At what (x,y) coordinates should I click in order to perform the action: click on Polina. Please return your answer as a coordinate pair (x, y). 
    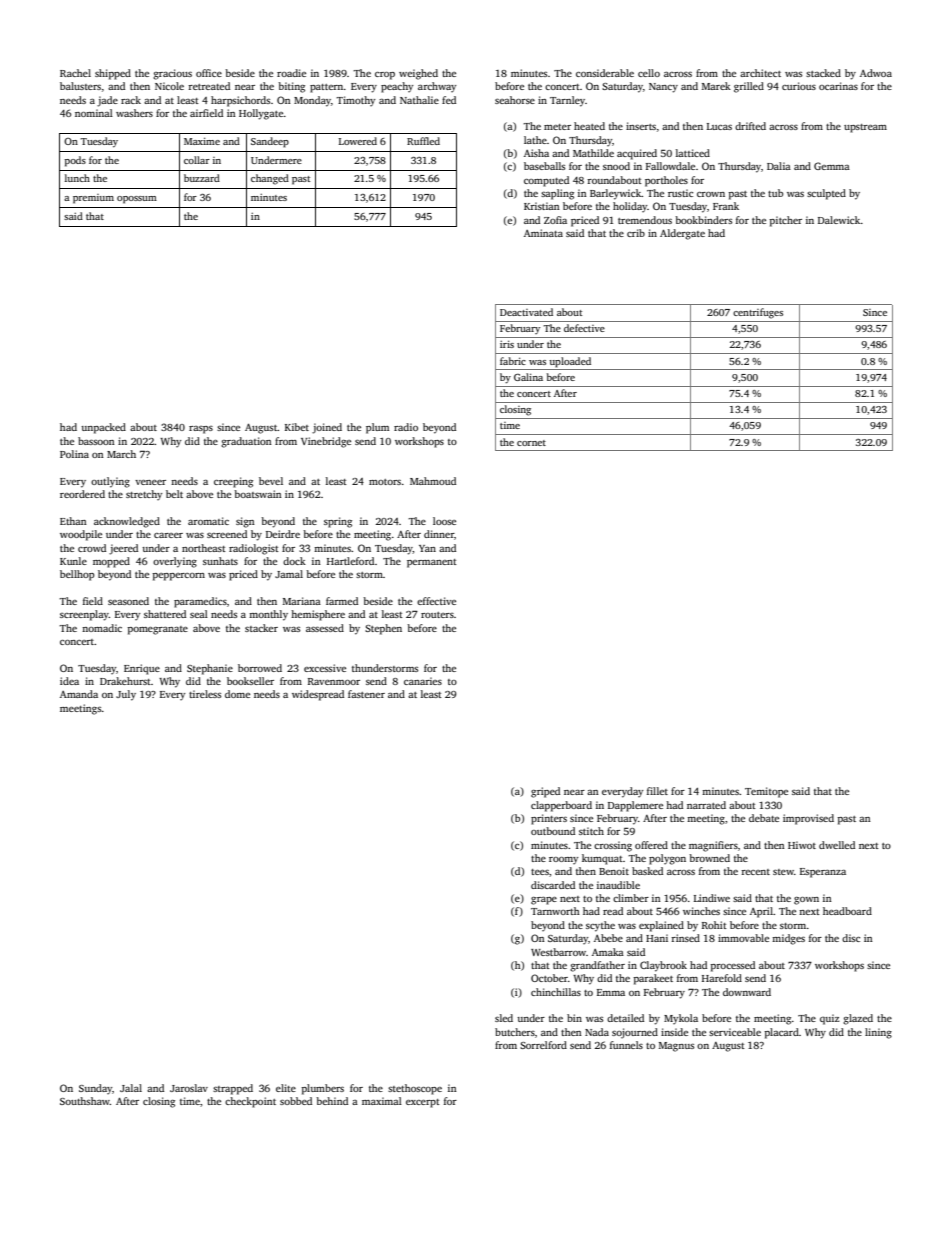
    Looking at the image, I should click on (74, 454).
